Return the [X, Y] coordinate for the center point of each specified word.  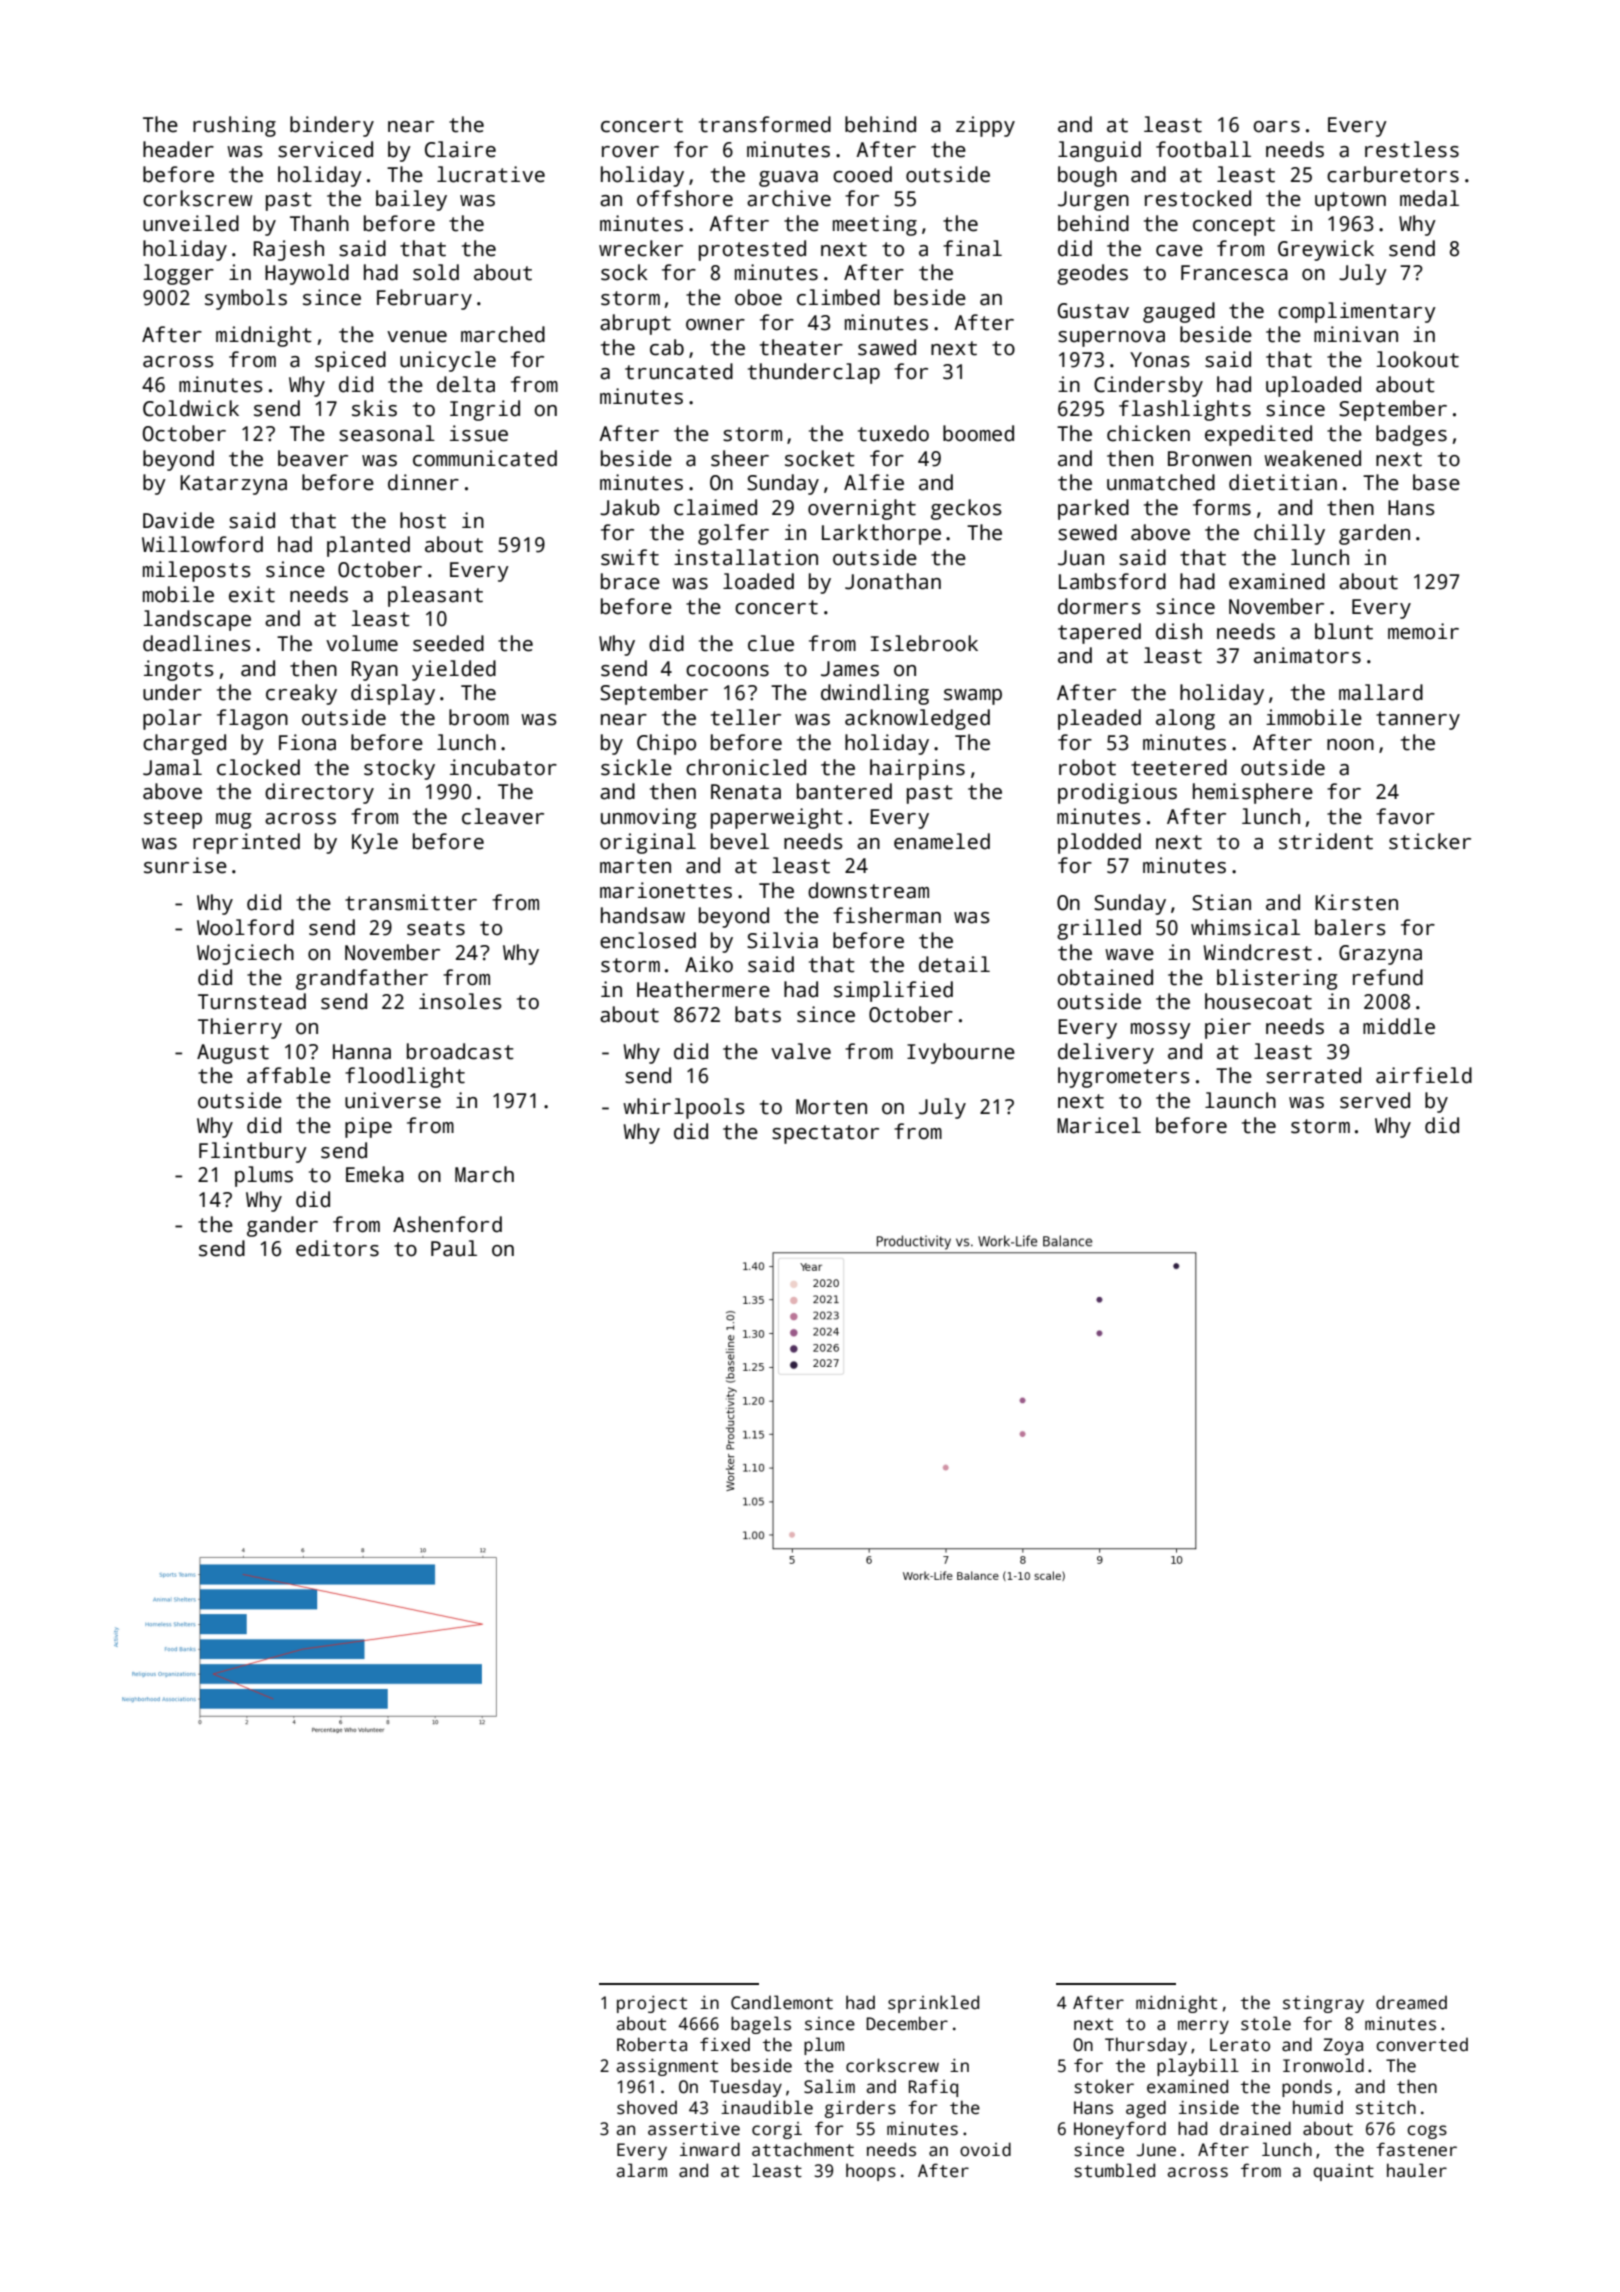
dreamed [1411, 2002]
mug [234, 821]
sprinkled [933, 2004]
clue [771, 643]
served [1375, 1100]
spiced [350, 361]
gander [282, 1226]
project [652, 2004]
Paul [454, 1248]
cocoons [727, 671]
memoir [1423, 631]
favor [1405, 816]
